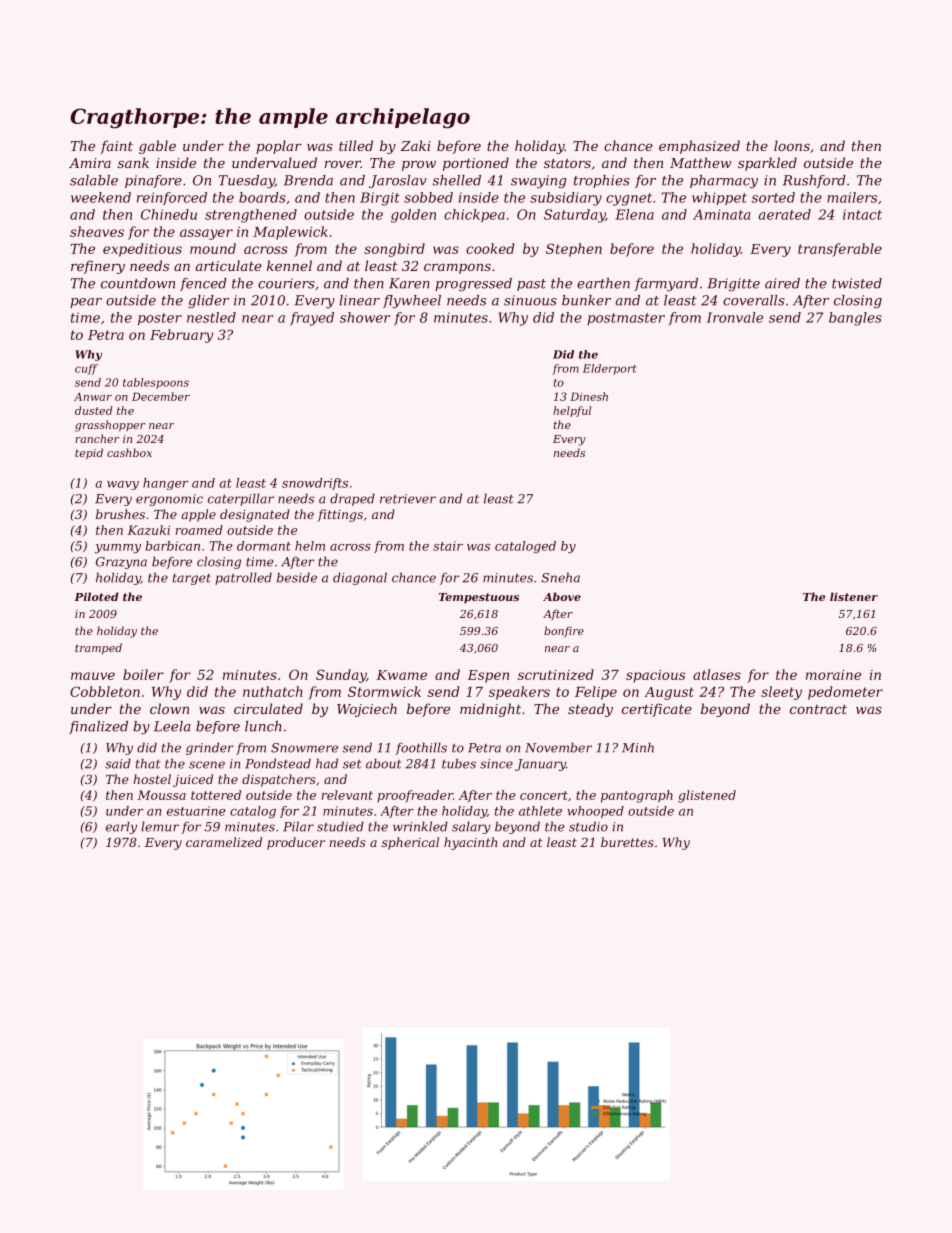 This screenshot has width=952, height=1233. Describe the element at coordinates (160, 319) in the screenshot. I see `poster` at that location.
